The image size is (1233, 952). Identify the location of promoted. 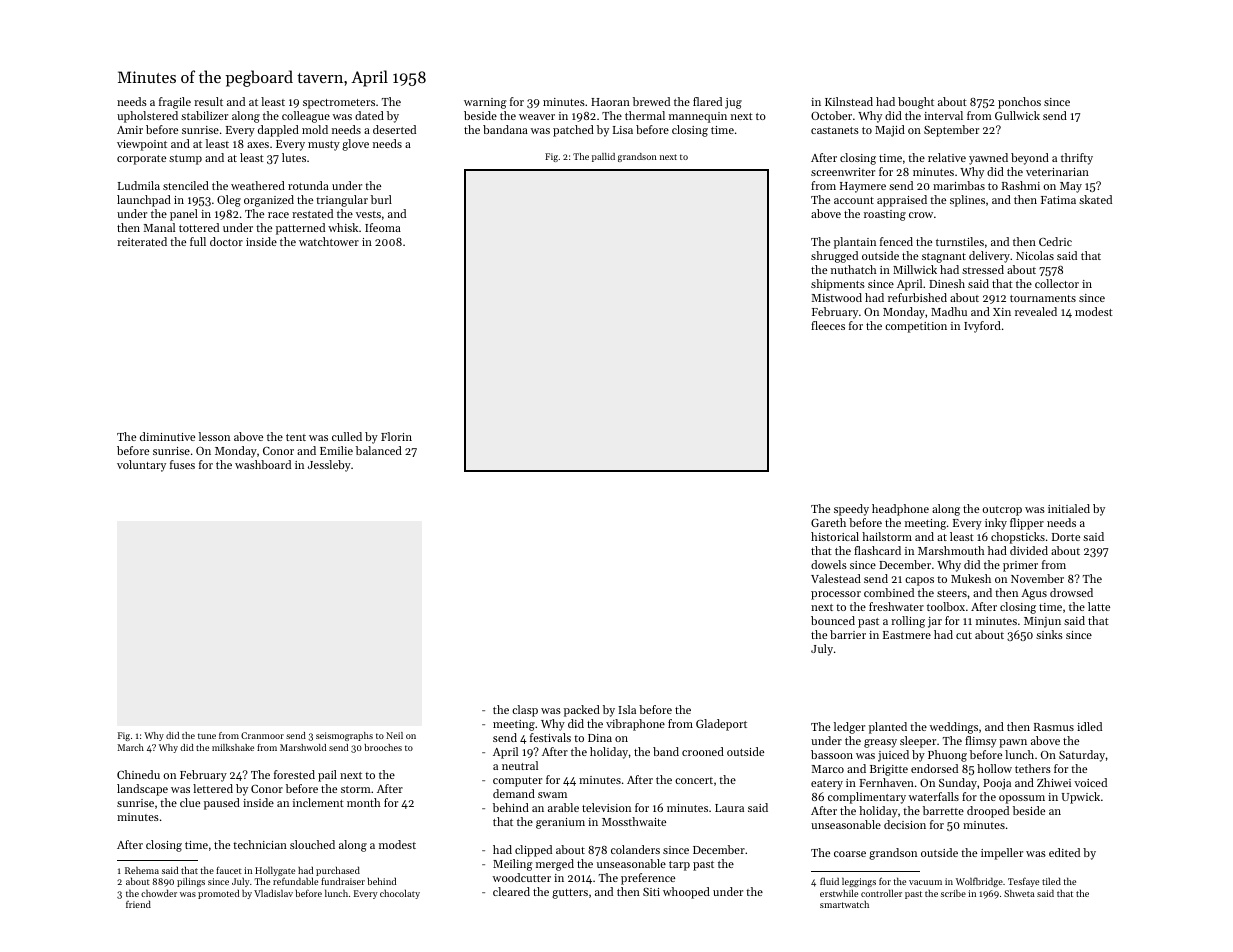
(218, 894).
